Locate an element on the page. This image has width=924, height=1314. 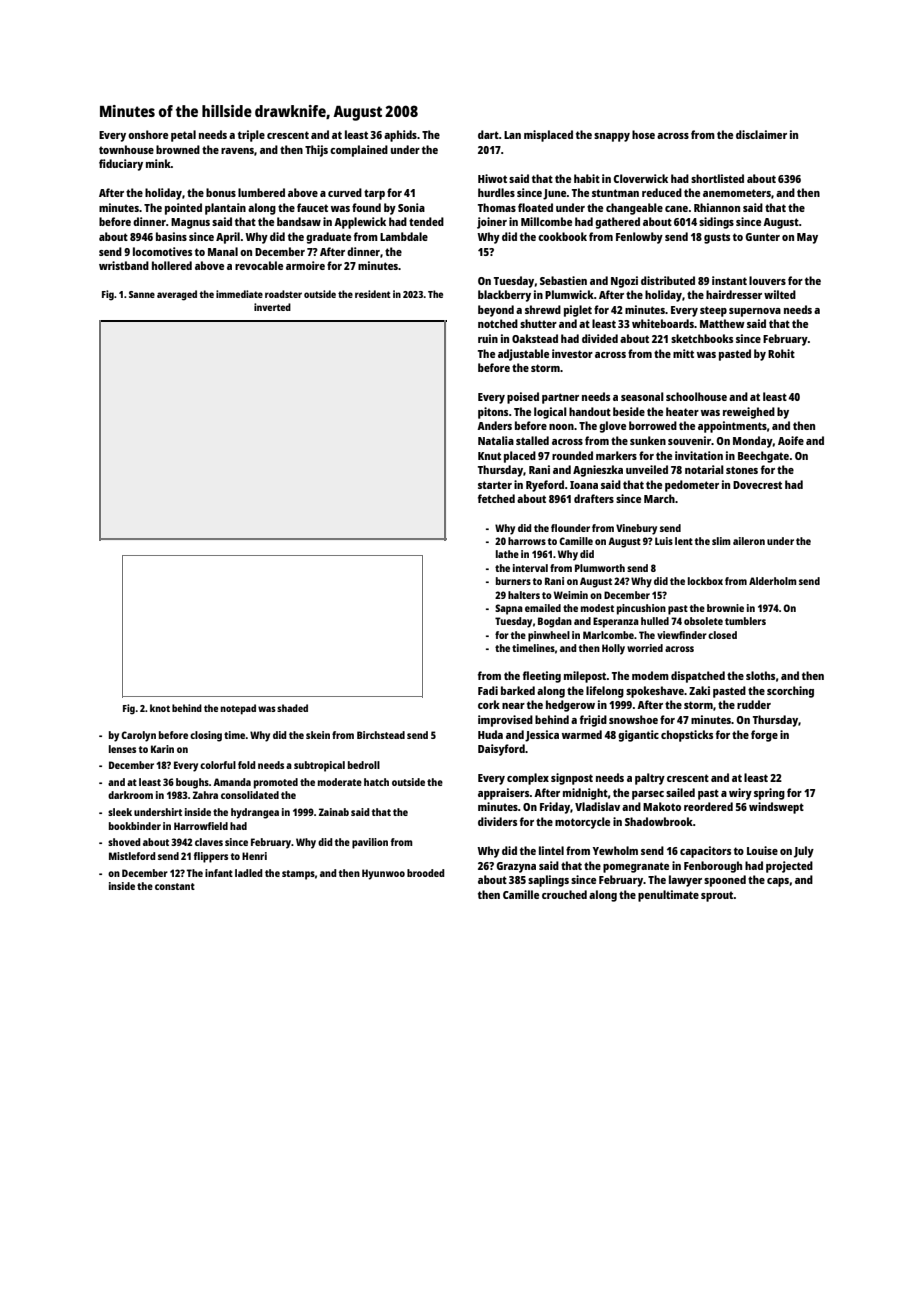
pitons is located at coordinates (493, 413).
